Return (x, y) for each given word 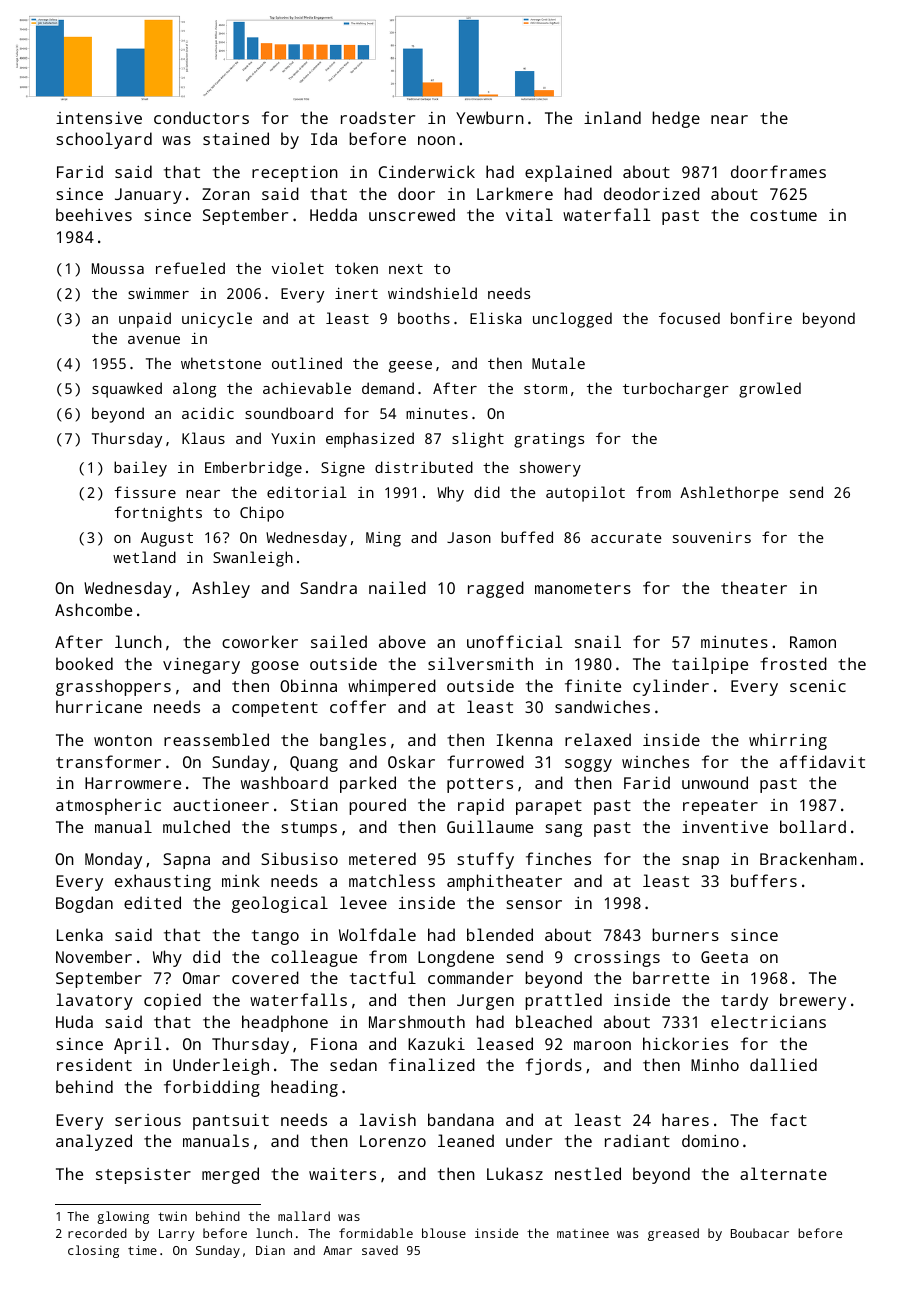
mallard (304, 1216)
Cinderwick (427, 171)
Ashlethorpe (729, 494)
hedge (676, 119)
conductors (201, 117)
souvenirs (712, 537)
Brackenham (808, 858)
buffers (764, 880)
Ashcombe (93, 609)
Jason (469, 537)
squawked (127, 390)
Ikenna (524, 739)
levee (363, 902)
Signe (343, 469)
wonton (123, 740)
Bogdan (84, 904)
